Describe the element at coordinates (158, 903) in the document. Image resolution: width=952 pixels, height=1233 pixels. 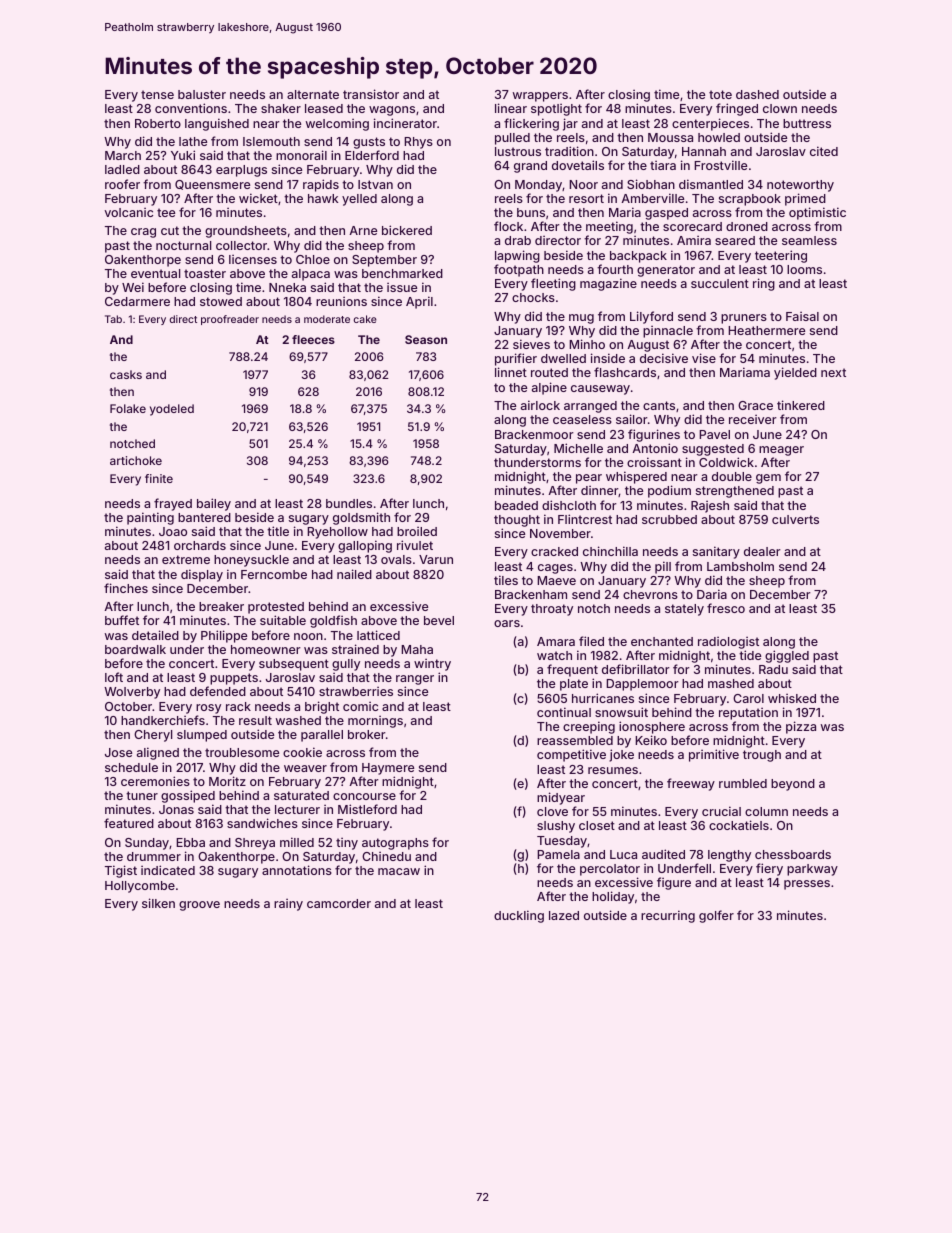
I see `silken` at that location.
